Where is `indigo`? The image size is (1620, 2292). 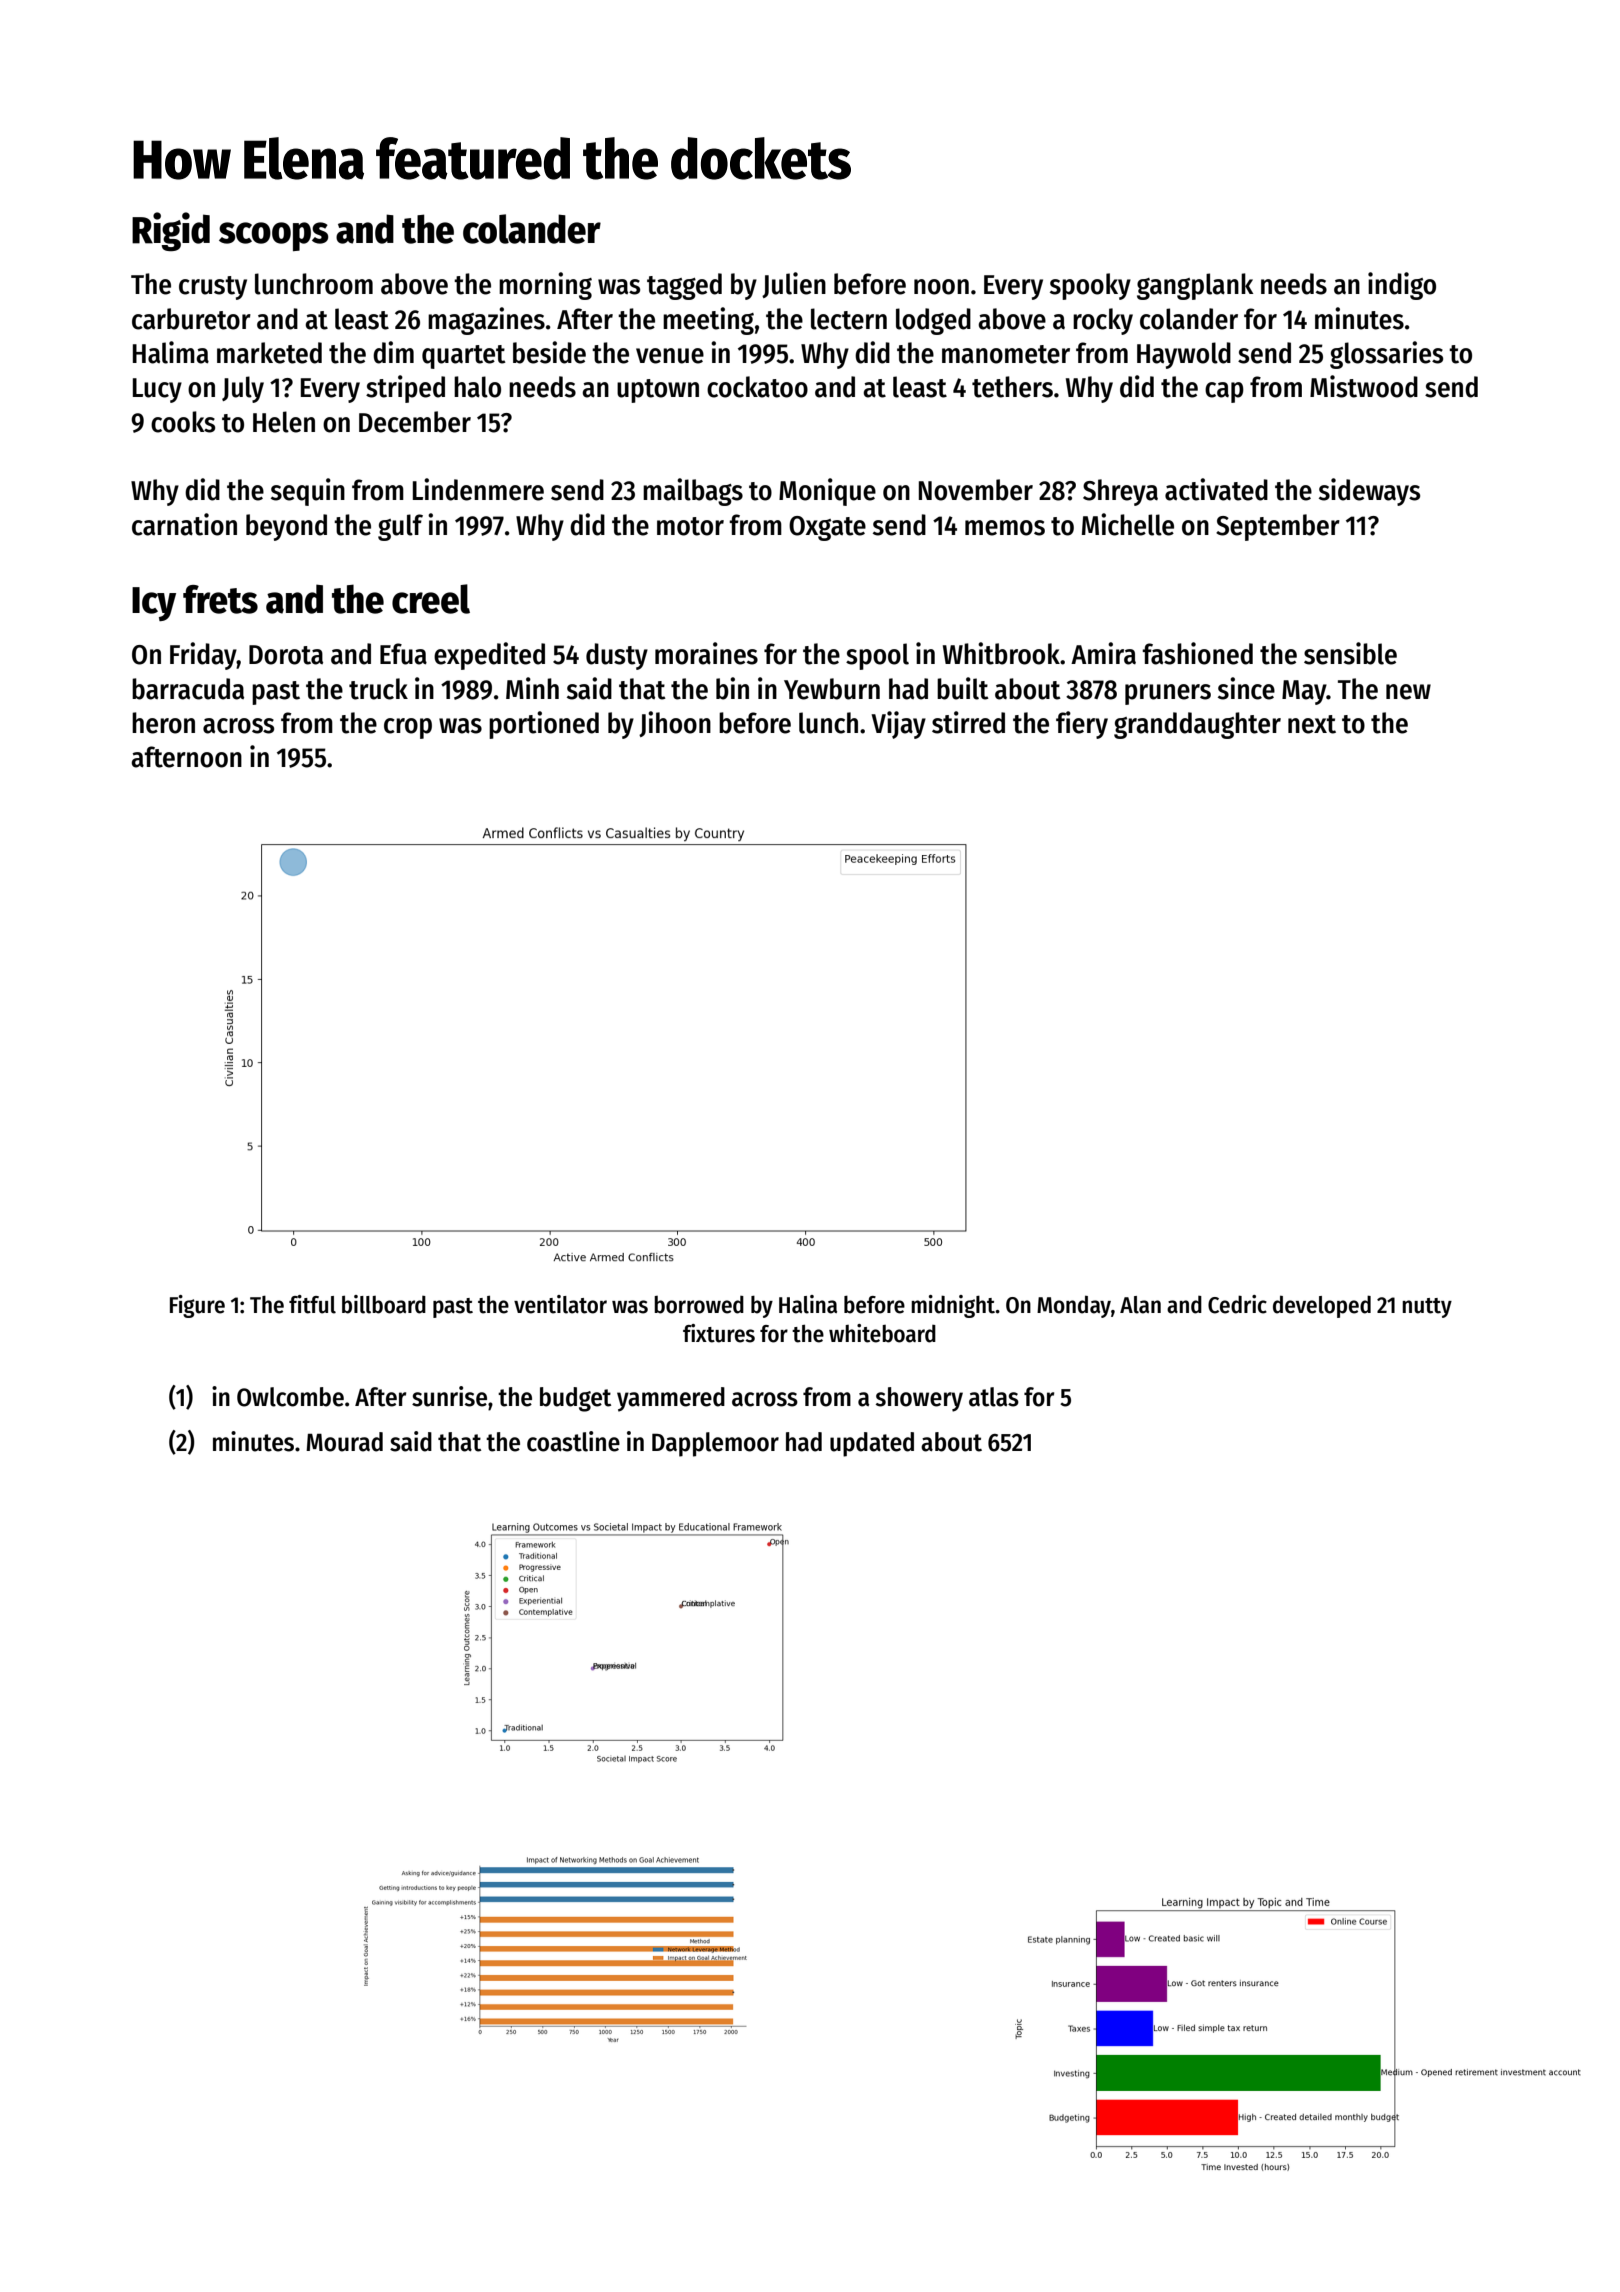 indigo is located at coordinates (1402, 286).
